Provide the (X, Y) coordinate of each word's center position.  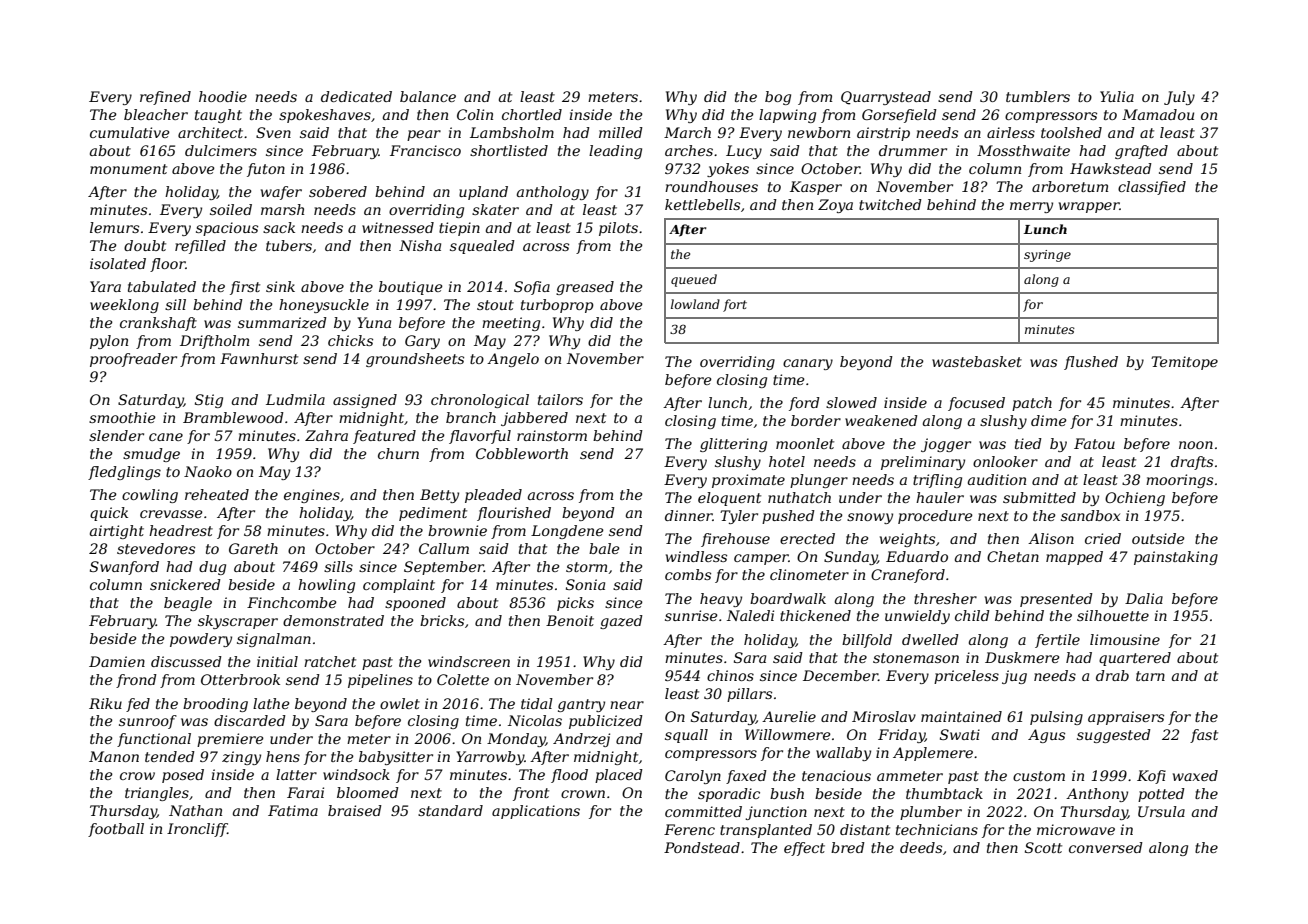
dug (212, 568)
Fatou (1094, 443)
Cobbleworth (522, 453)
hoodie (223, 96)
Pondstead (702, 847)
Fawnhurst (259, 358)
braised (355, 810)
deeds (921, 847)
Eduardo (917, 556)
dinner (689, 515)
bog (778, 98)
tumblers (1038, 96)
